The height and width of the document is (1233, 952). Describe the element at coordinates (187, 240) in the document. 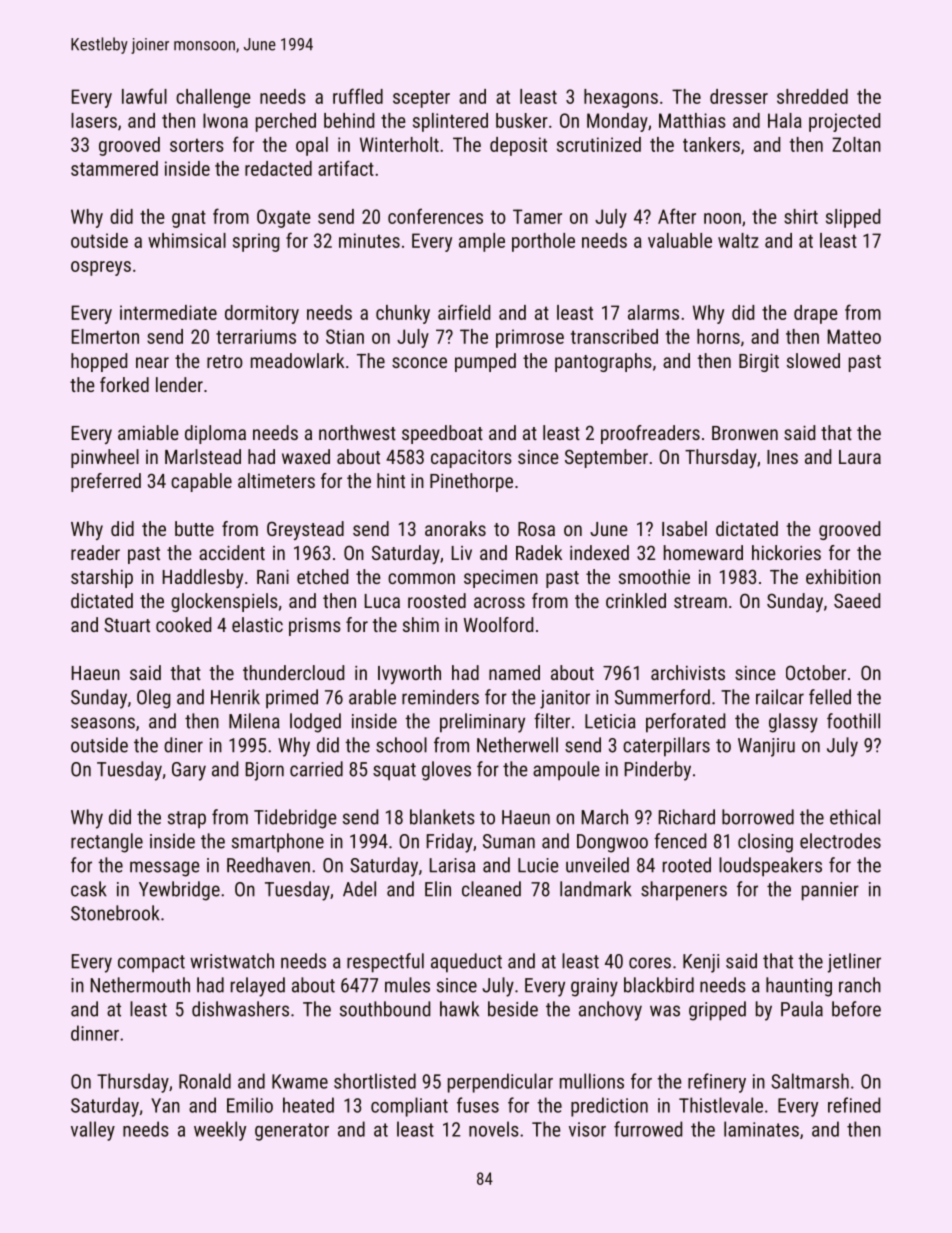

I see `whimsical` at that location.
